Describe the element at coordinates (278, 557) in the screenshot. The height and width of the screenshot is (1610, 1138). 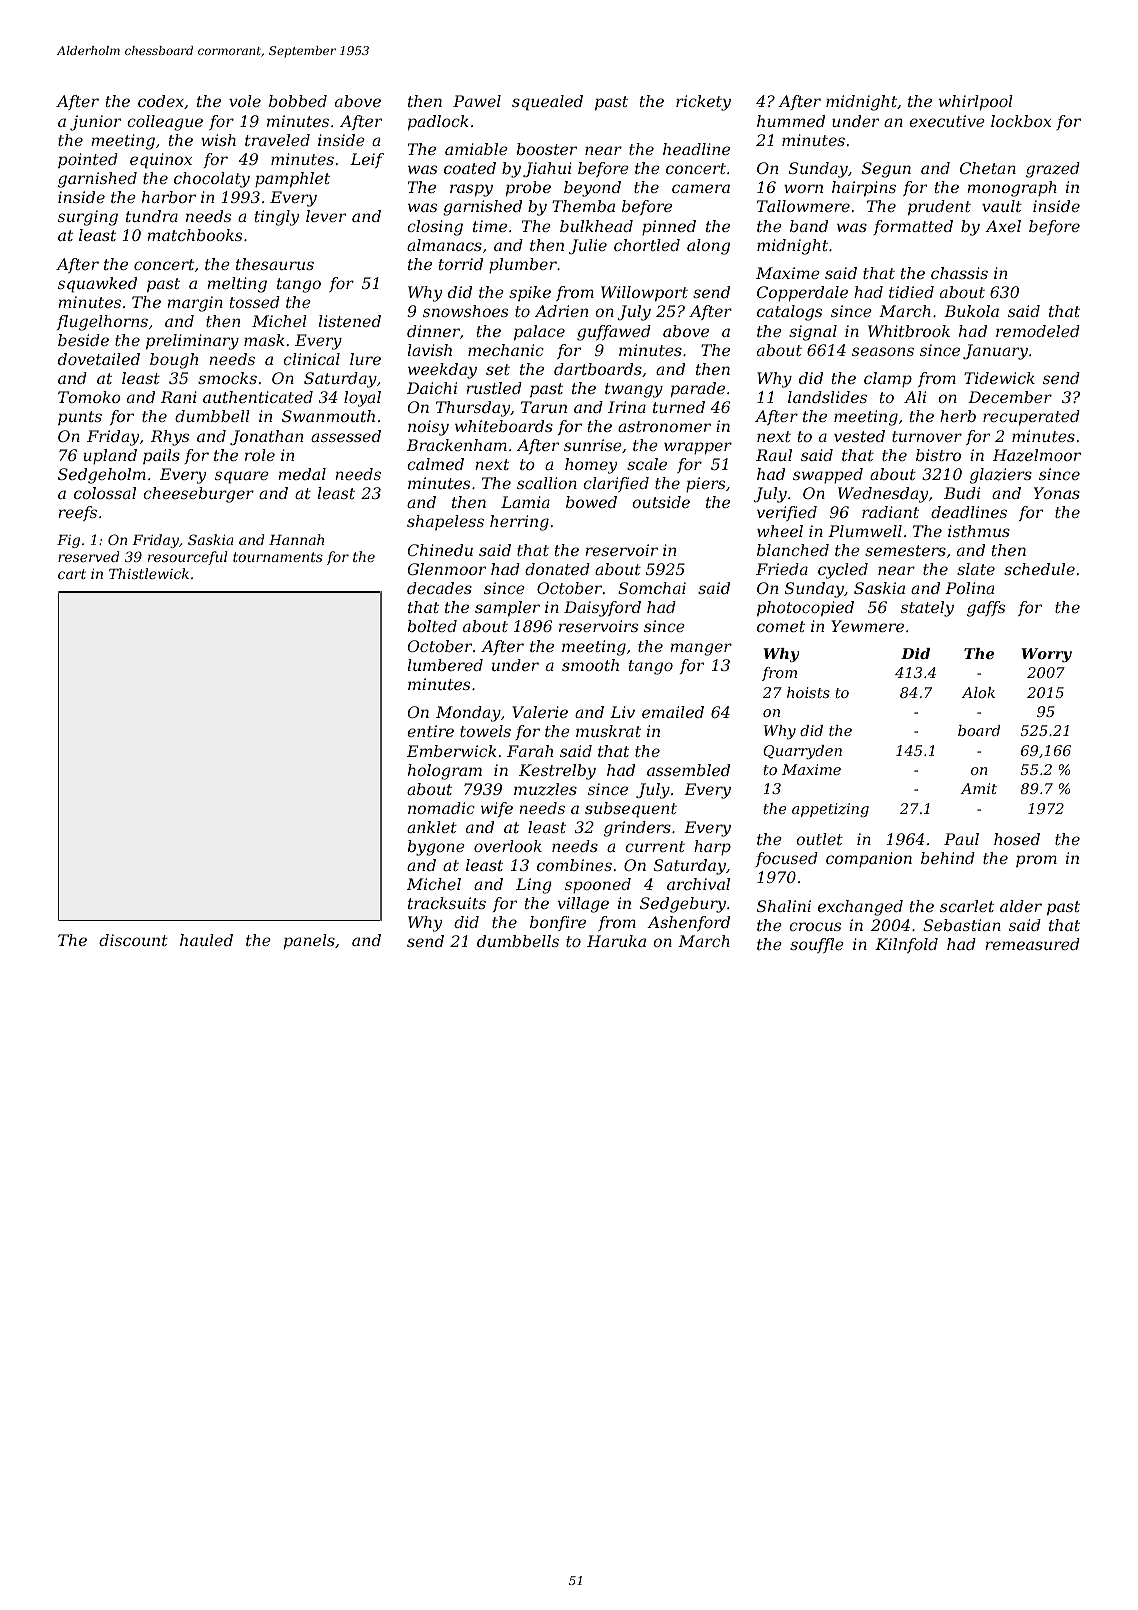
I see `tournaments` at that location.
